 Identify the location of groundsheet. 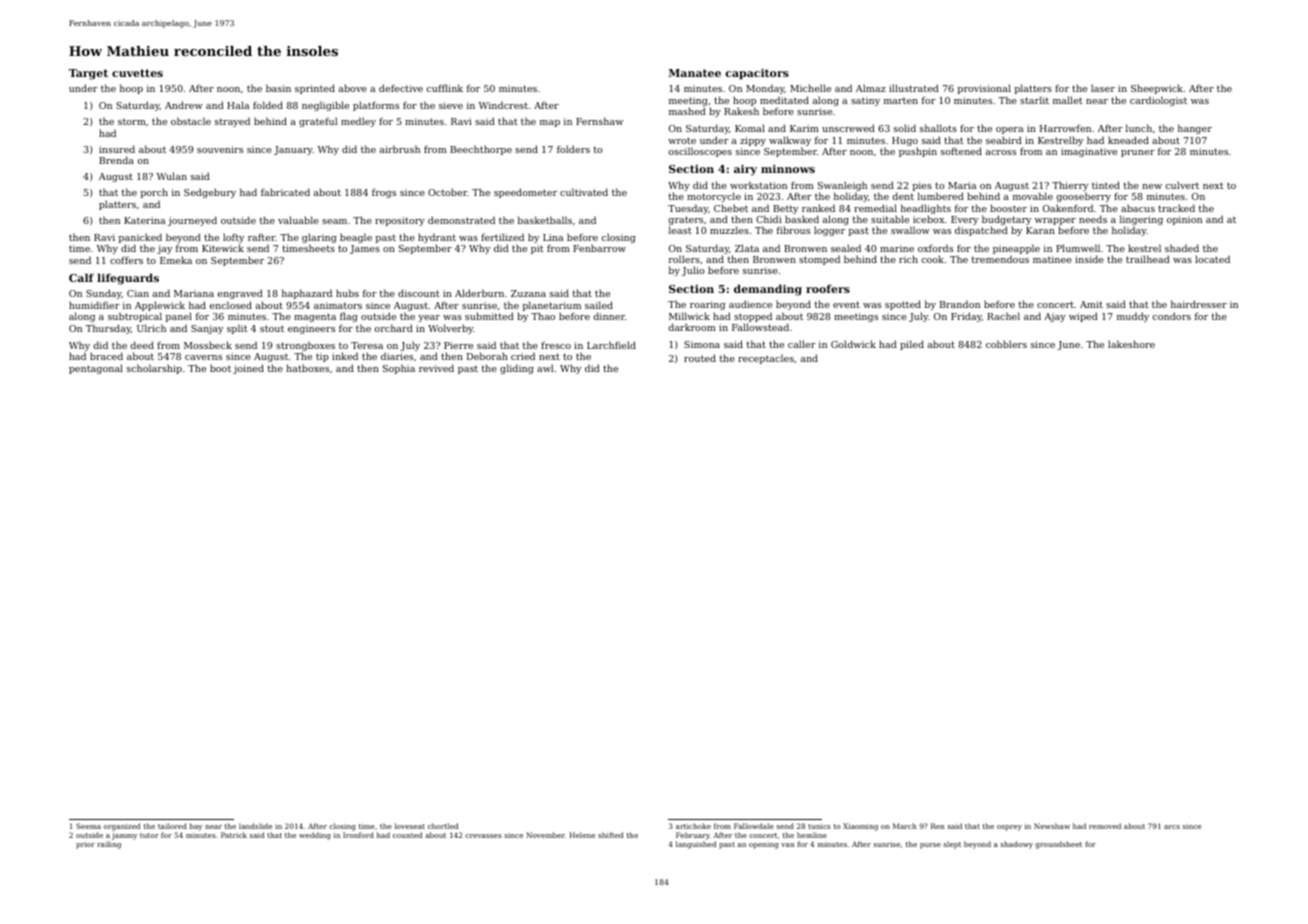
(1058, 845).
